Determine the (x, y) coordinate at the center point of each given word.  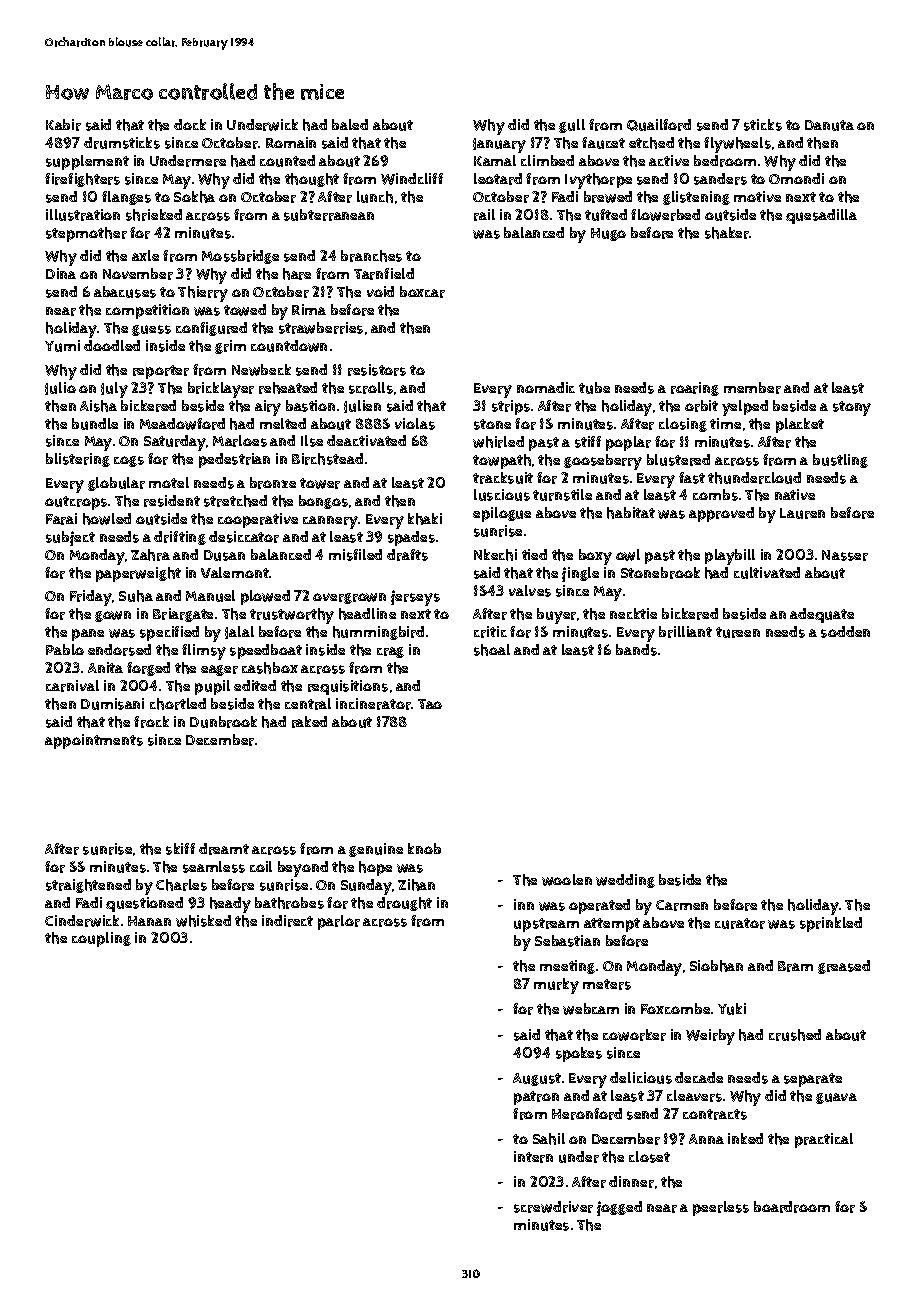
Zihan (416, 885)
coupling (101, 939)
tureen (738, 632)
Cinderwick (82, 921)
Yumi (62, 346)
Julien (362, 406)
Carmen (682, 905)
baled (350, 124)
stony (852, 408)
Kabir (63, 125)
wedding (625, 881)
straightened (88, 886)
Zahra (150, 555)
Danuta (829, 125)
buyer (556, 616)
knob (424, 848)
